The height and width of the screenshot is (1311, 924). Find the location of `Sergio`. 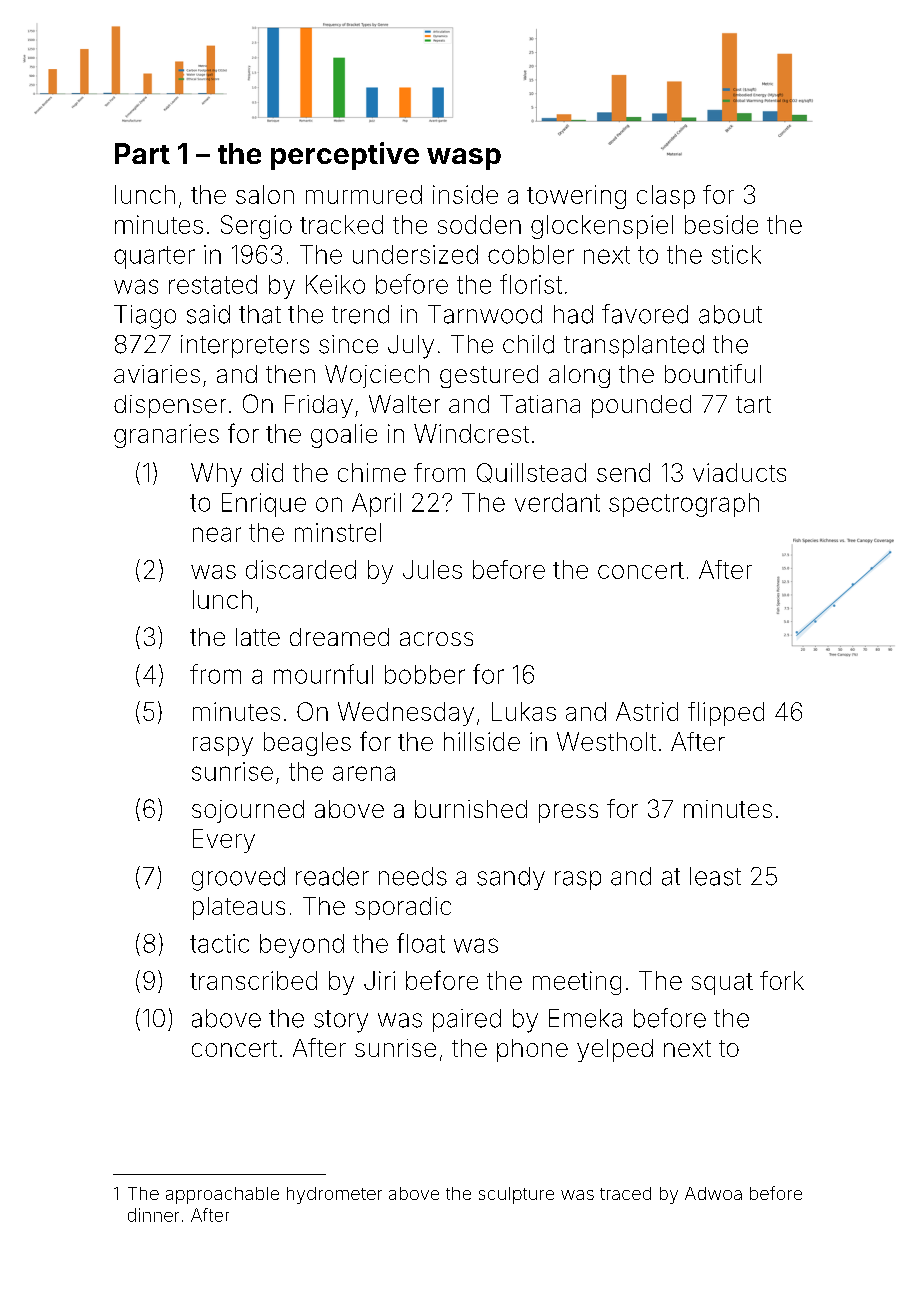

Sergio is located at coordinates (256, 227).
